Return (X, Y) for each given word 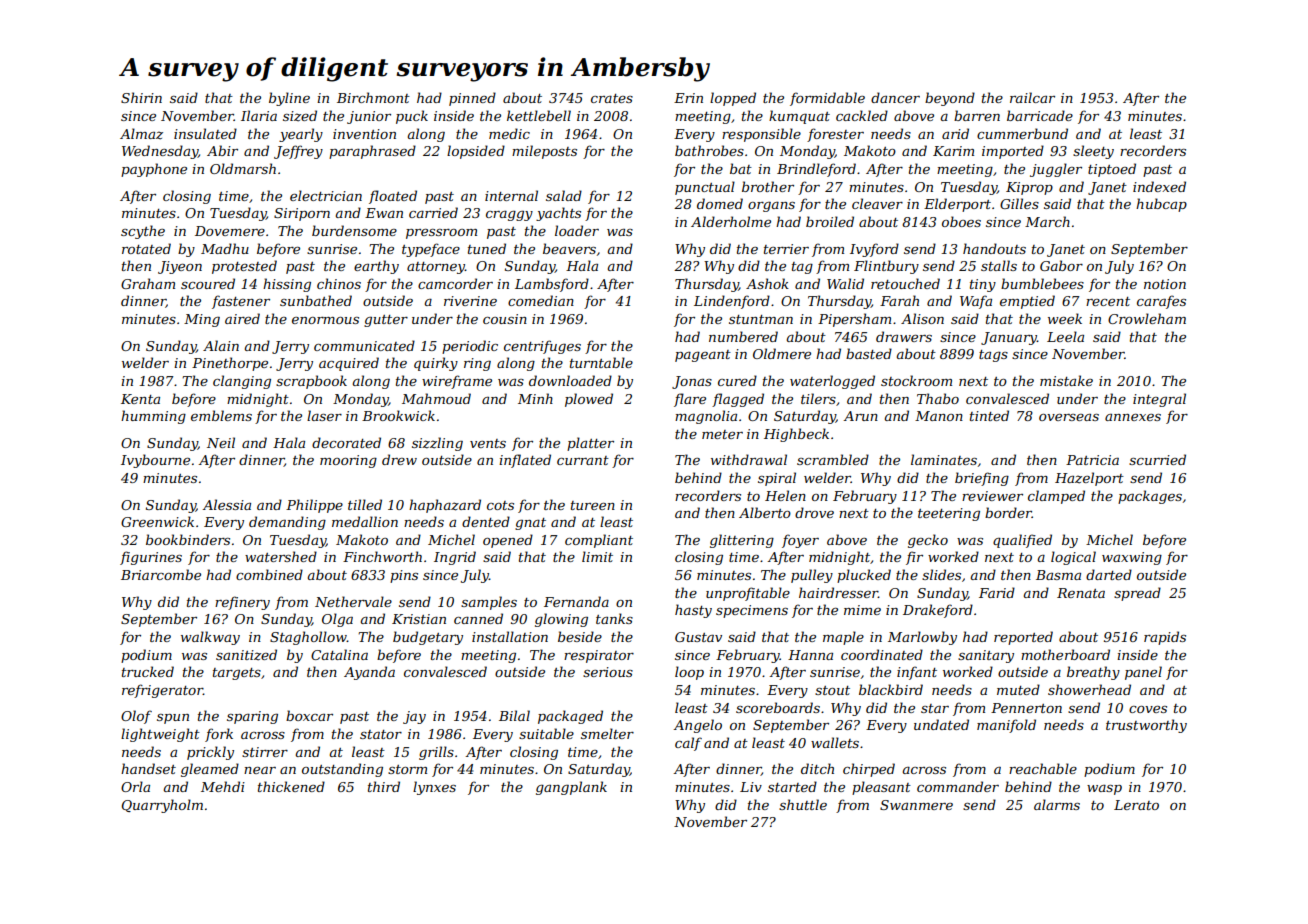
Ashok (767, 283)
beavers (569, 248)
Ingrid (455, 558)
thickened (291, 786)
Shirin (141, 97)
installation (510, 636)
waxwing (1132, 558)
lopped (733, 99)
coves (1148, 709)
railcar (1032, 97)
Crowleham (1147, 318)
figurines (151, 558)
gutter (386, 321)
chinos (339, 283)
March (1047, 221)
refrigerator (162, 691)
